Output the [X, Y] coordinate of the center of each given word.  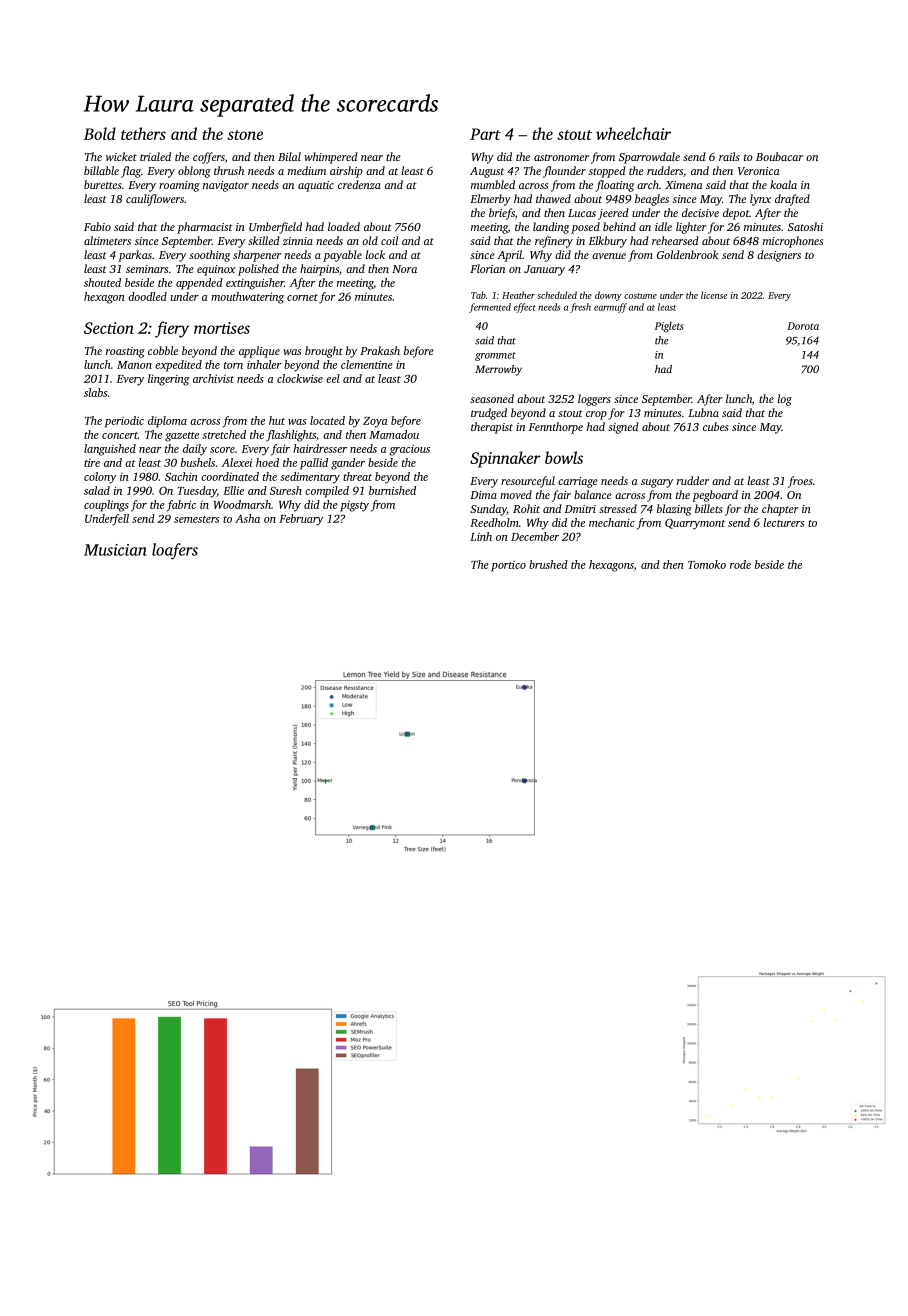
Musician [115, 550]
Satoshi [805, 226]
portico [508, 566]
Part [485, 134]
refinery [554, 242]
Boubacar [779, 156]
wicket [121, 156]
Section [109, 328]
